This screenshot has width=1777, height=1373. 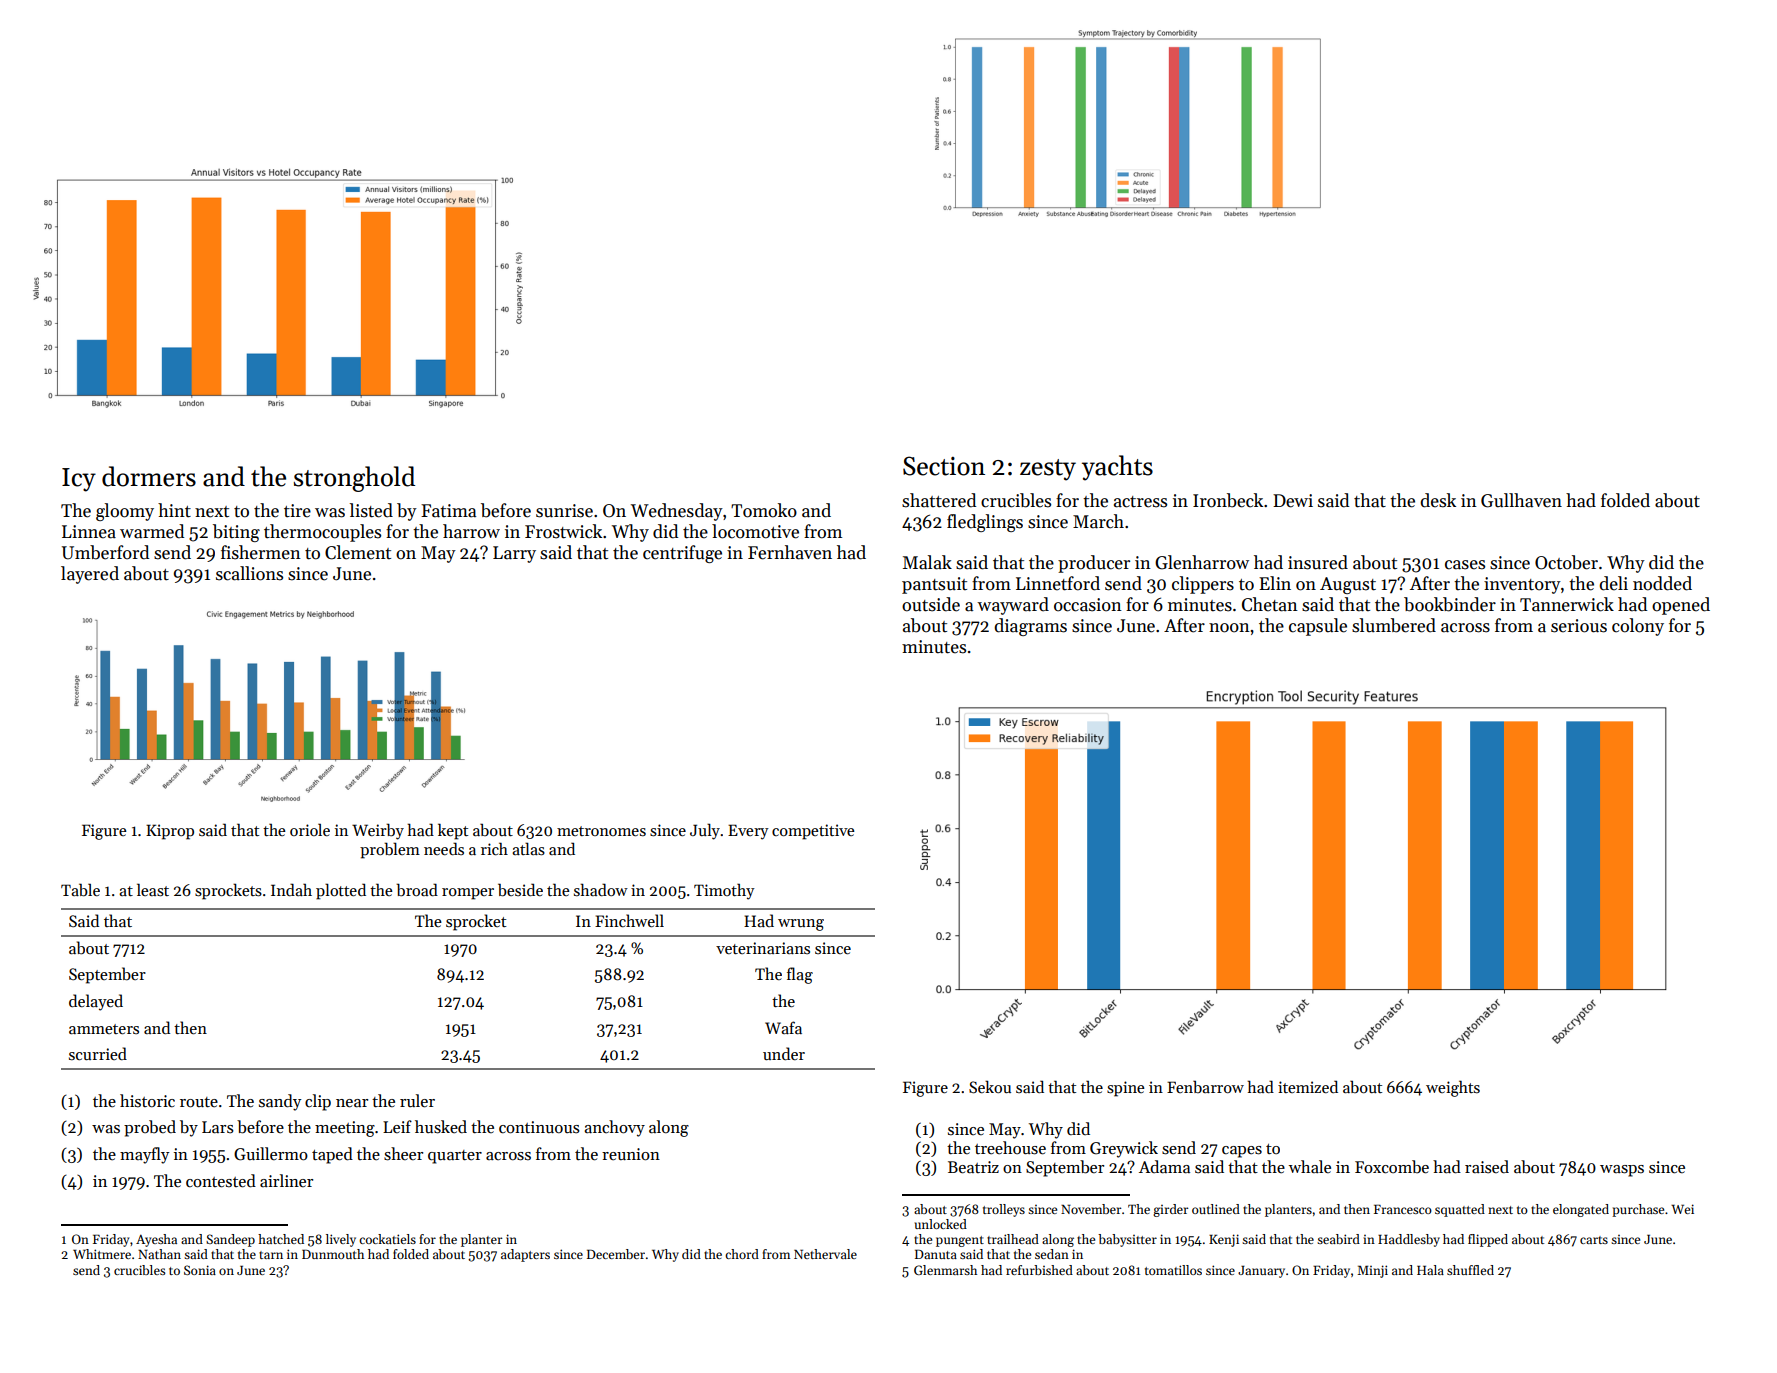 I want to click on Beatriz, so click(x=973, y=1167).
